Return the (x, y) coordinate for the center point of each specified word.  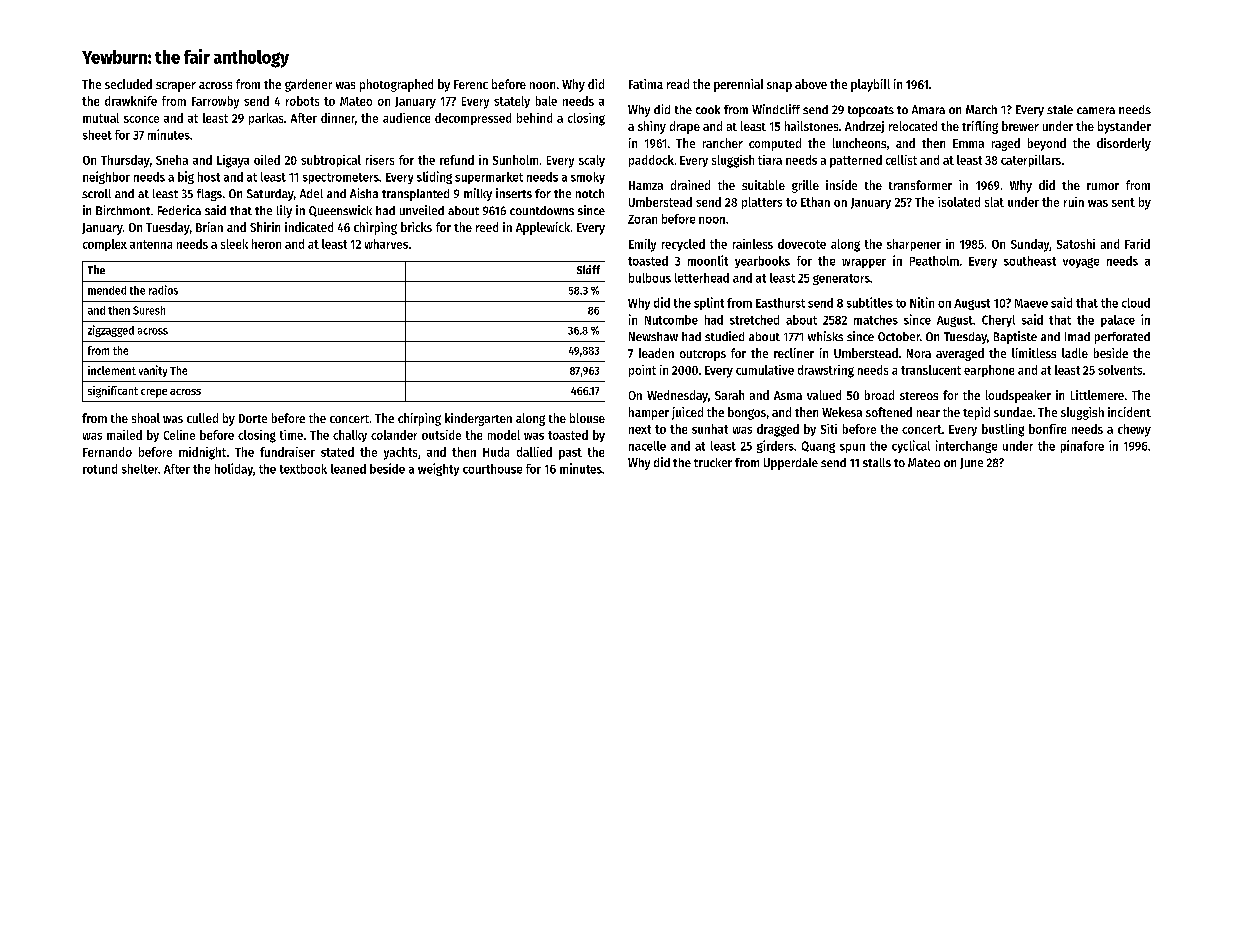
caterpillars (1031, 161)
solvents (1120, 370)
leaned (348, 469)
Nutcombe (671, 320)
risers (380, 160)
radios (163, 290)
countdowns (542, 210)
